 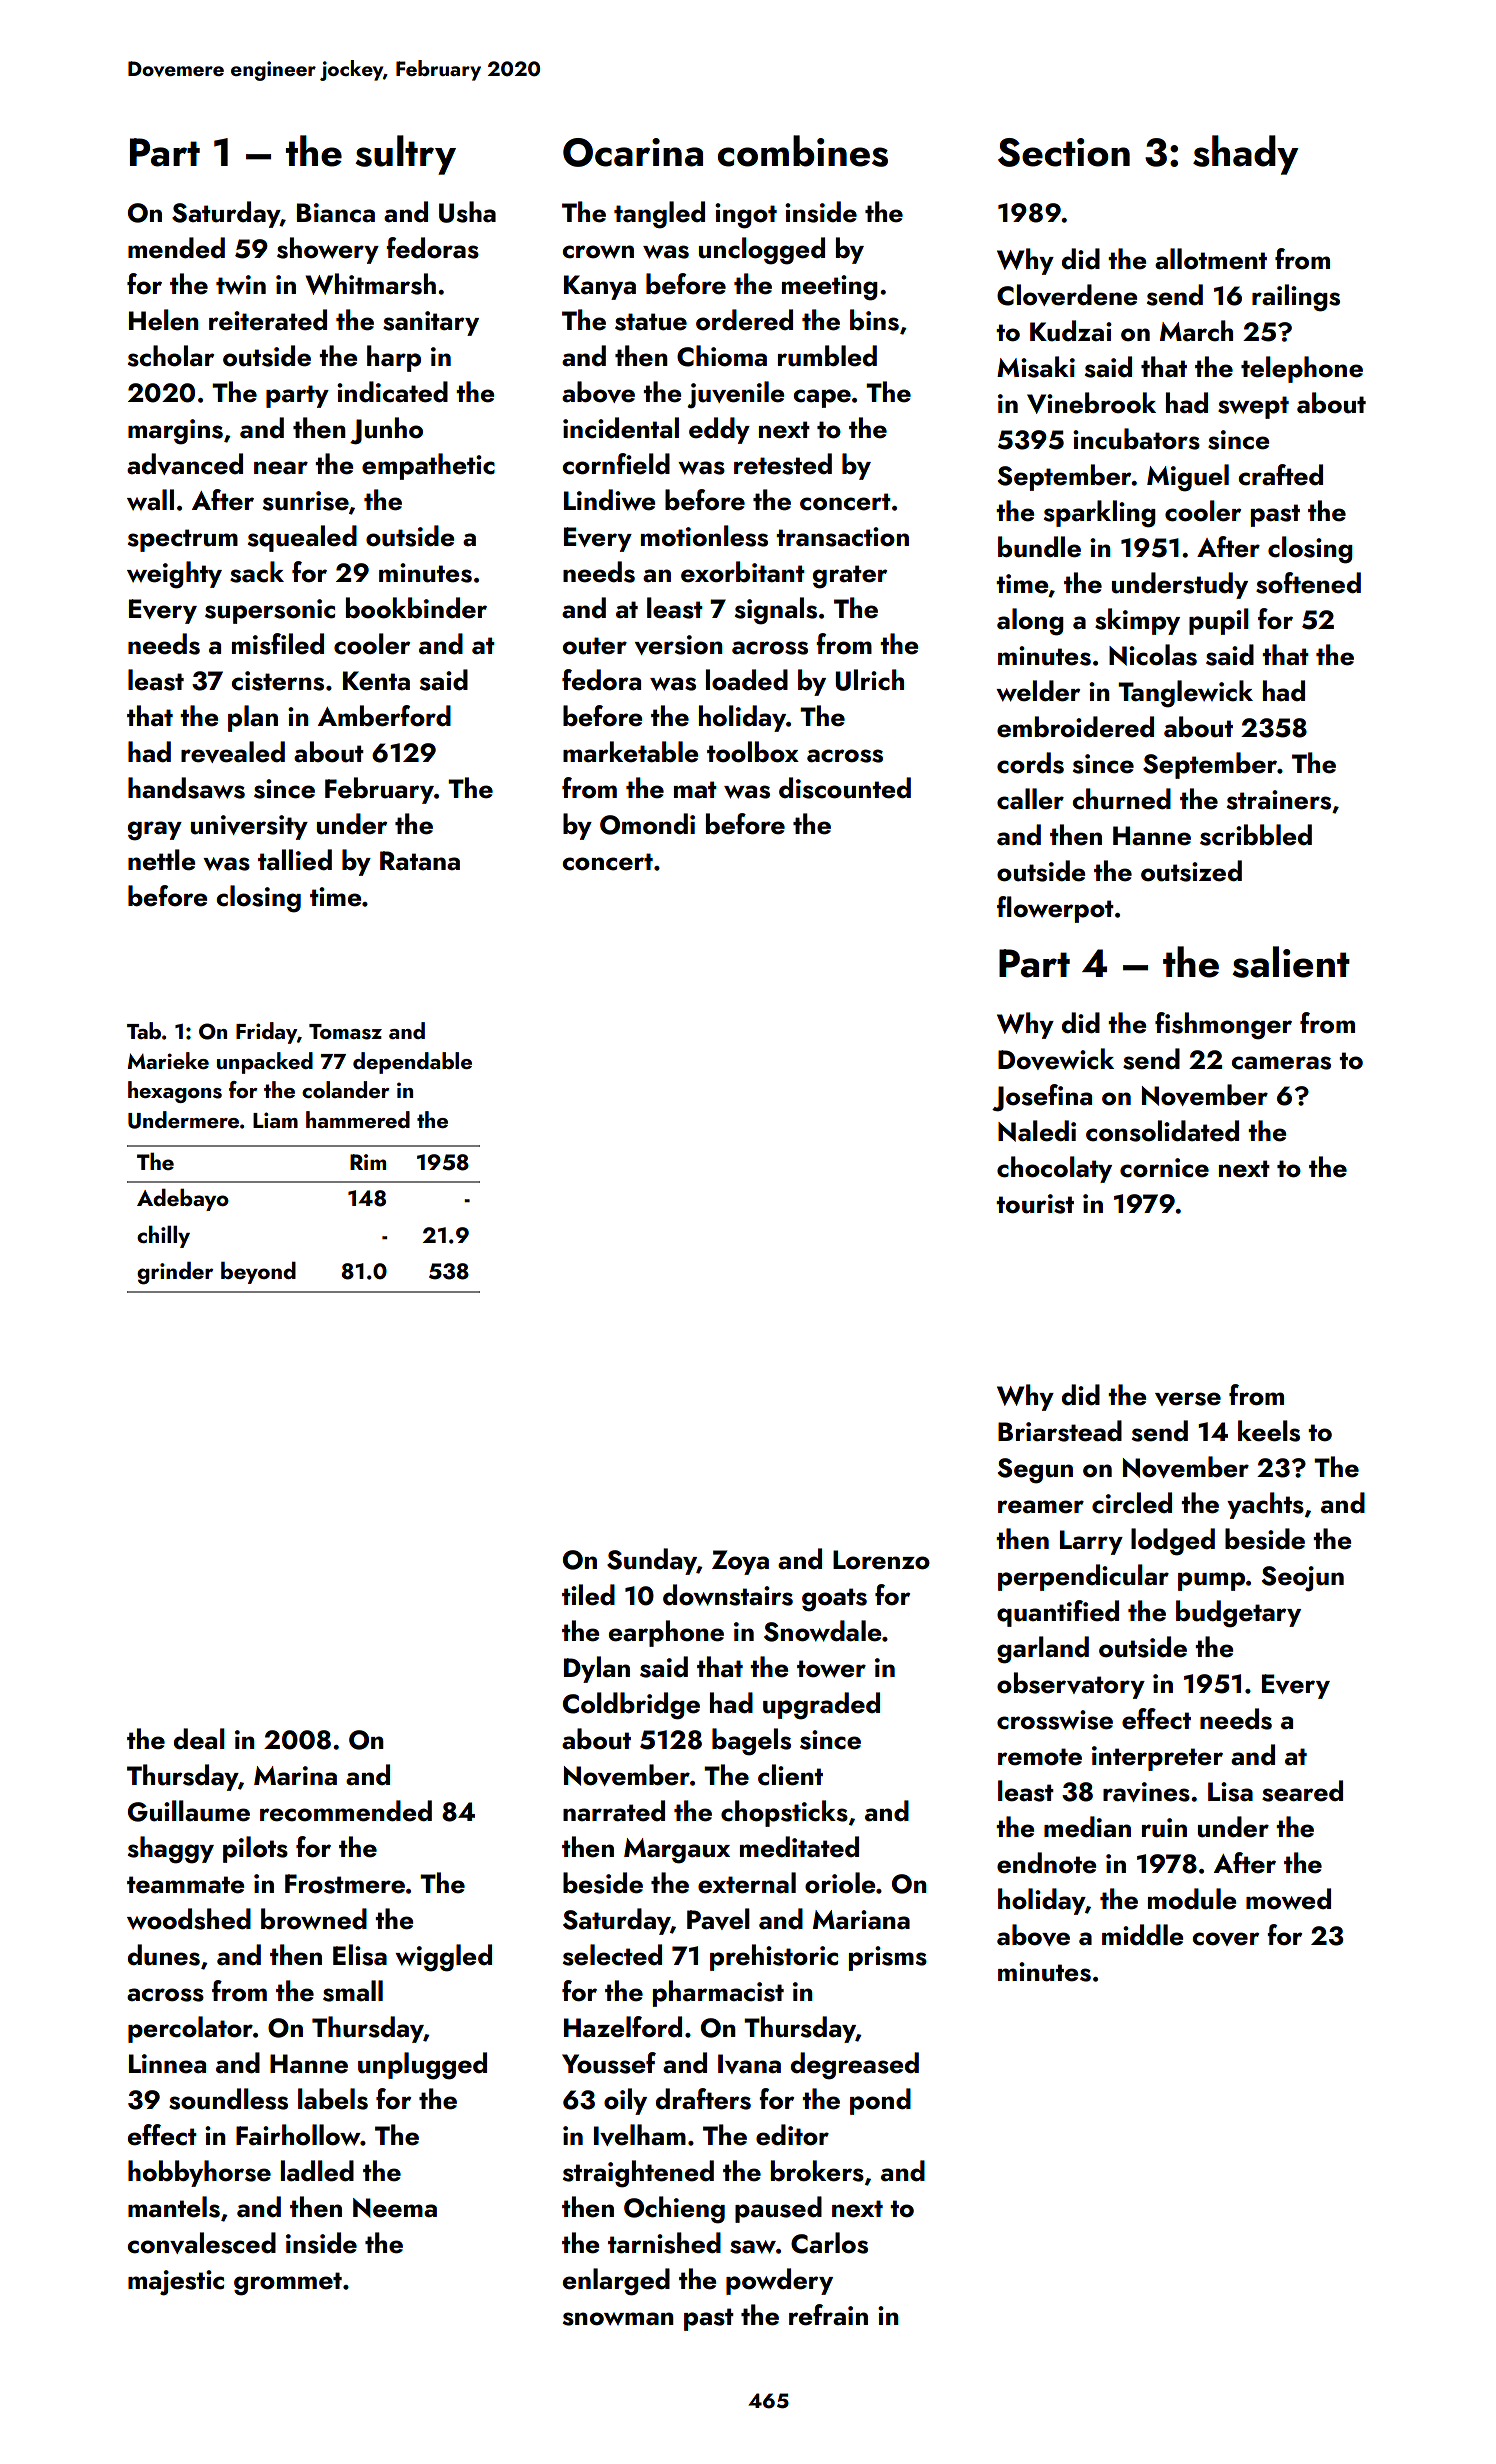 I want to click on statue, so click(x=651, y=322).
